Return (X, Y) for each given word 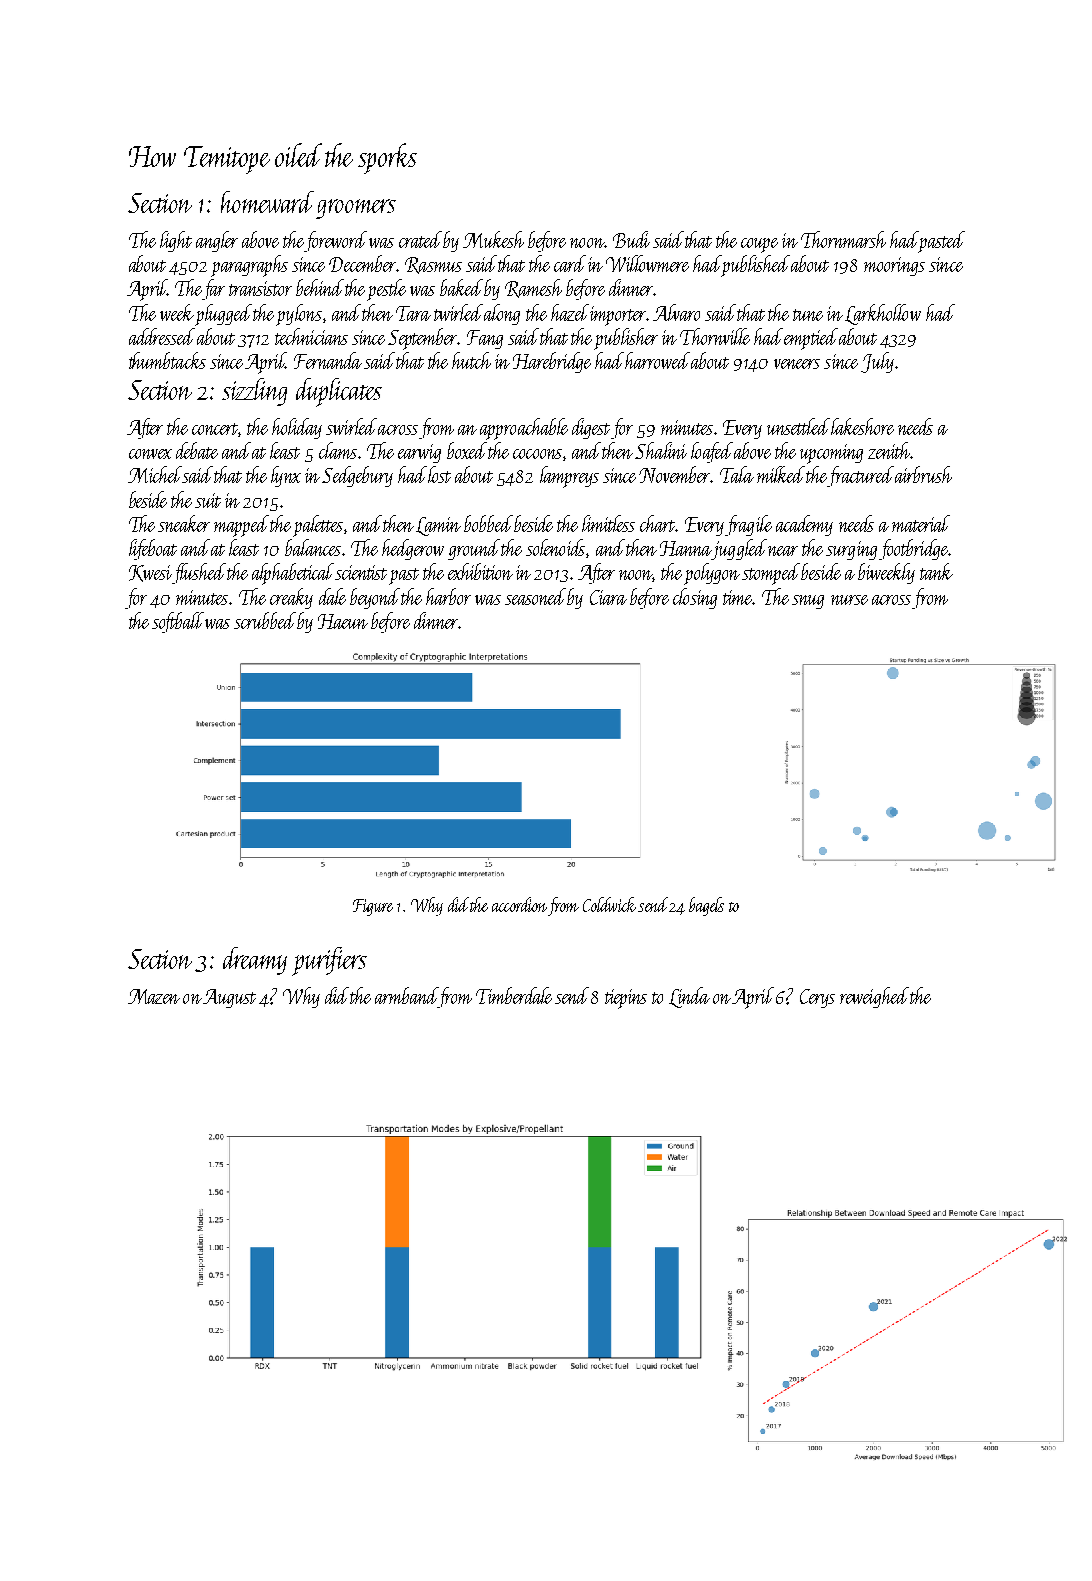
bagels (706, 906)
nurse (849, 600)
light (176, 241)
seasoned (535, 596)
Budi (631, 239)
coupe (759, 245)
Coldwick (609, 904)
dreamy (255, 961)
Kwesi (150, 573)
